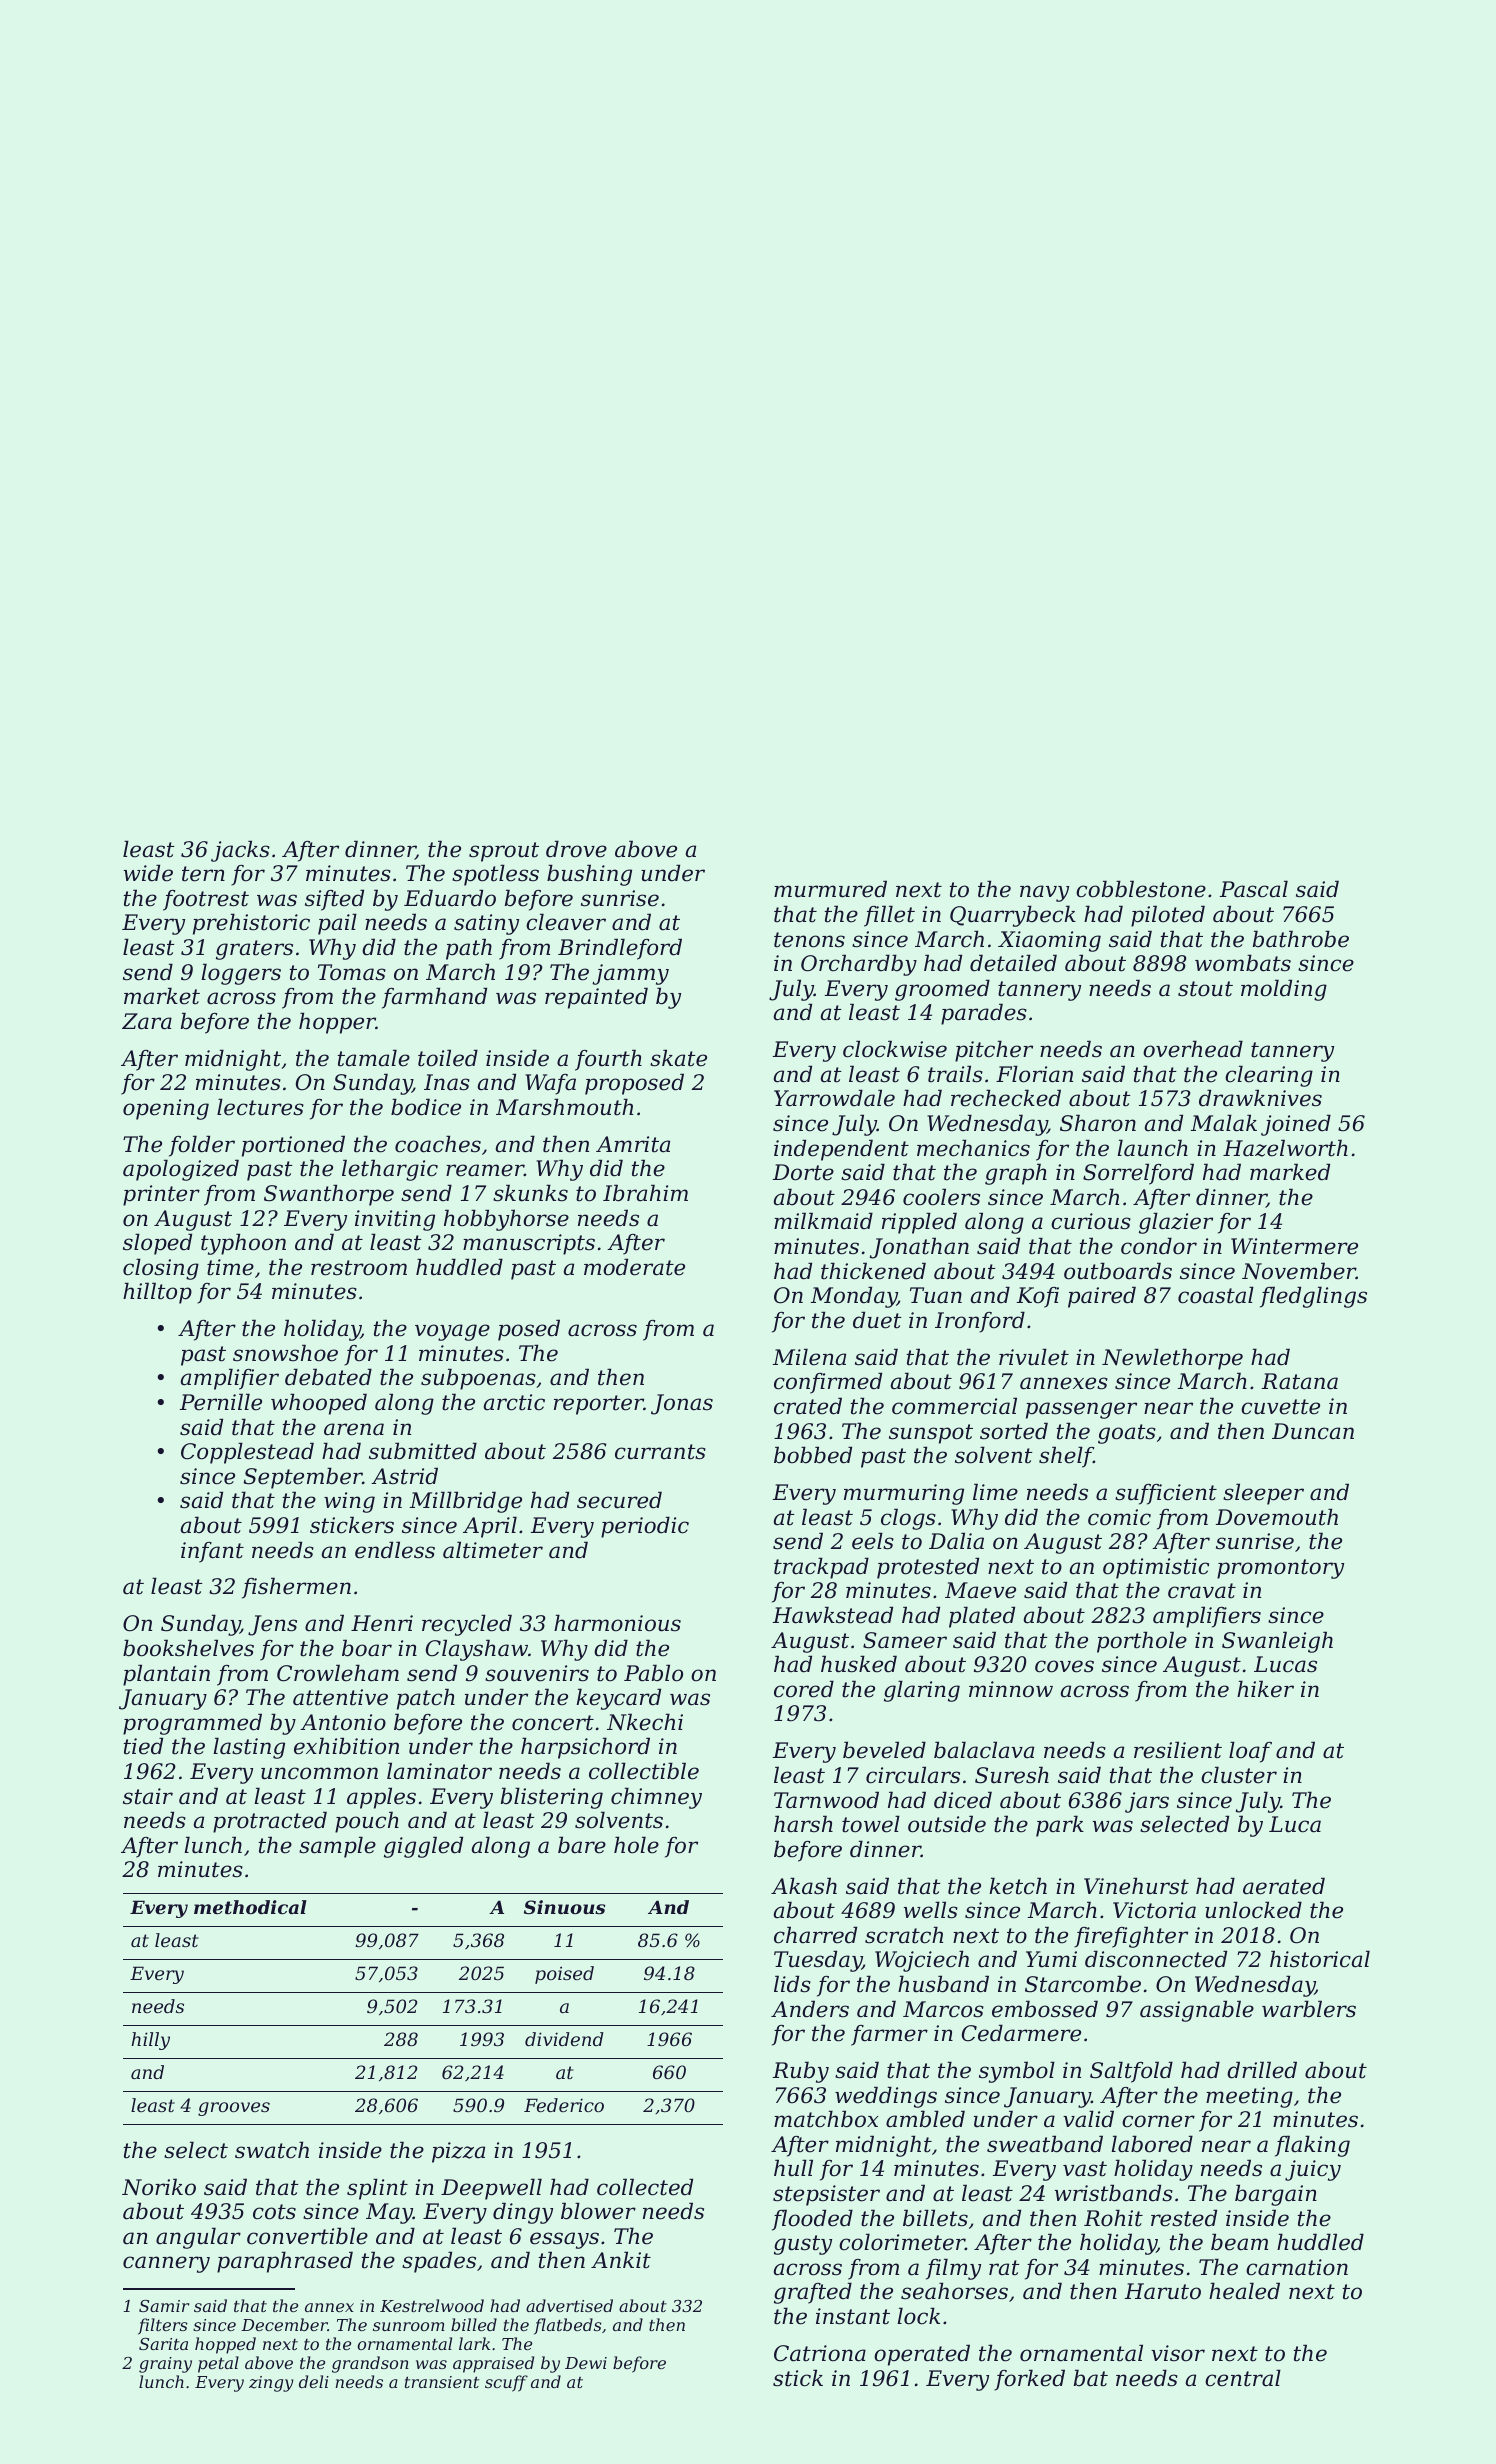 Image resolution: width=1496 pixels, height=2464 pixels. Describe the element at coordinates (1284, 1886) in the document. I see `aerated` at that location.
